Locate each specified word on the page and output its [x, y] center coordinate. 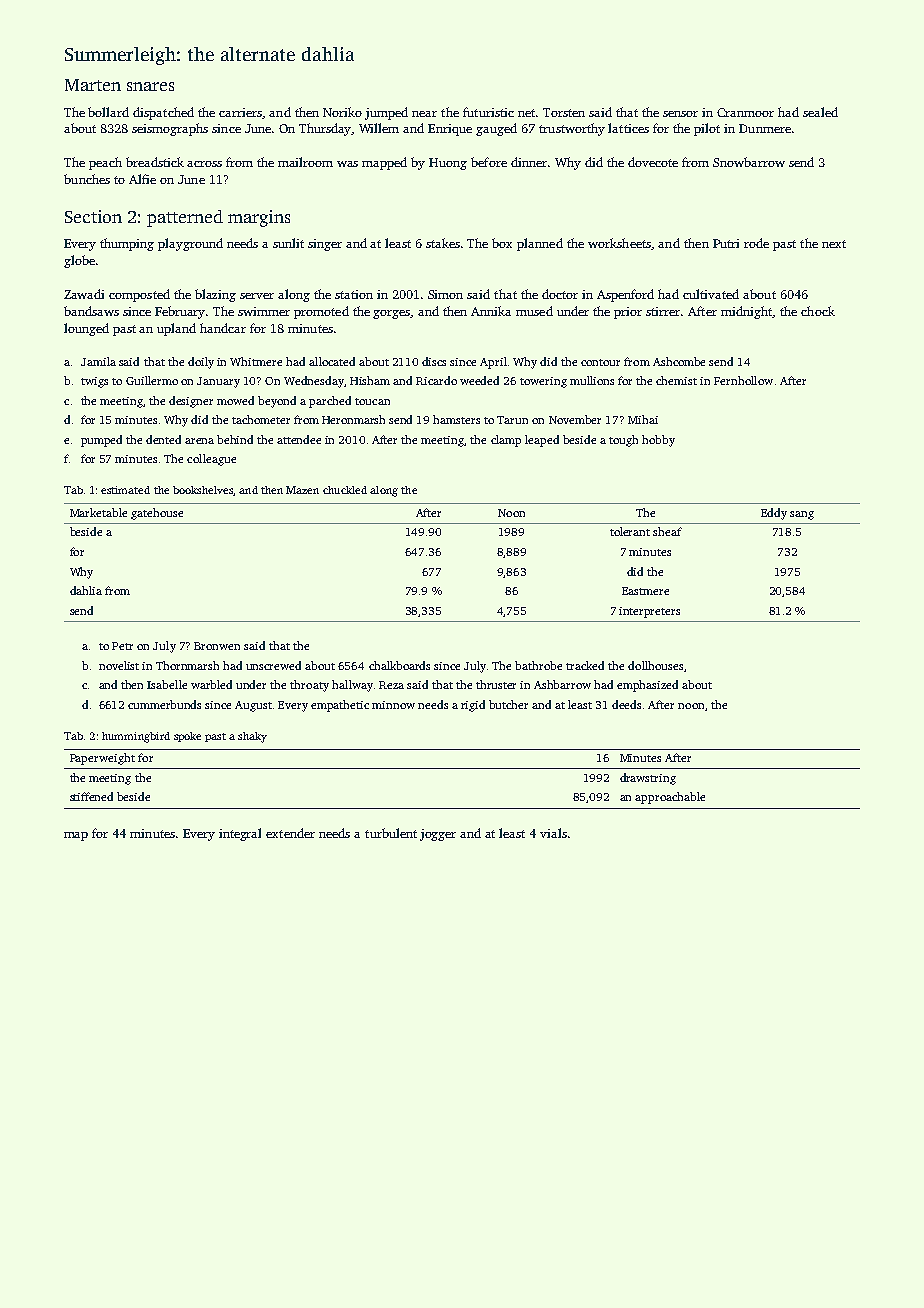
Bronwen [217, 646]
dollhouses [655, 665]
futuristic [488, 112]
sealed [820, 112]
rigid [473, 706]
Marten [93, 85]
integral [240, 834]
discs [434, 361]
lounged [86, 329]
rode [756, 243]
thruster [496, 684]
